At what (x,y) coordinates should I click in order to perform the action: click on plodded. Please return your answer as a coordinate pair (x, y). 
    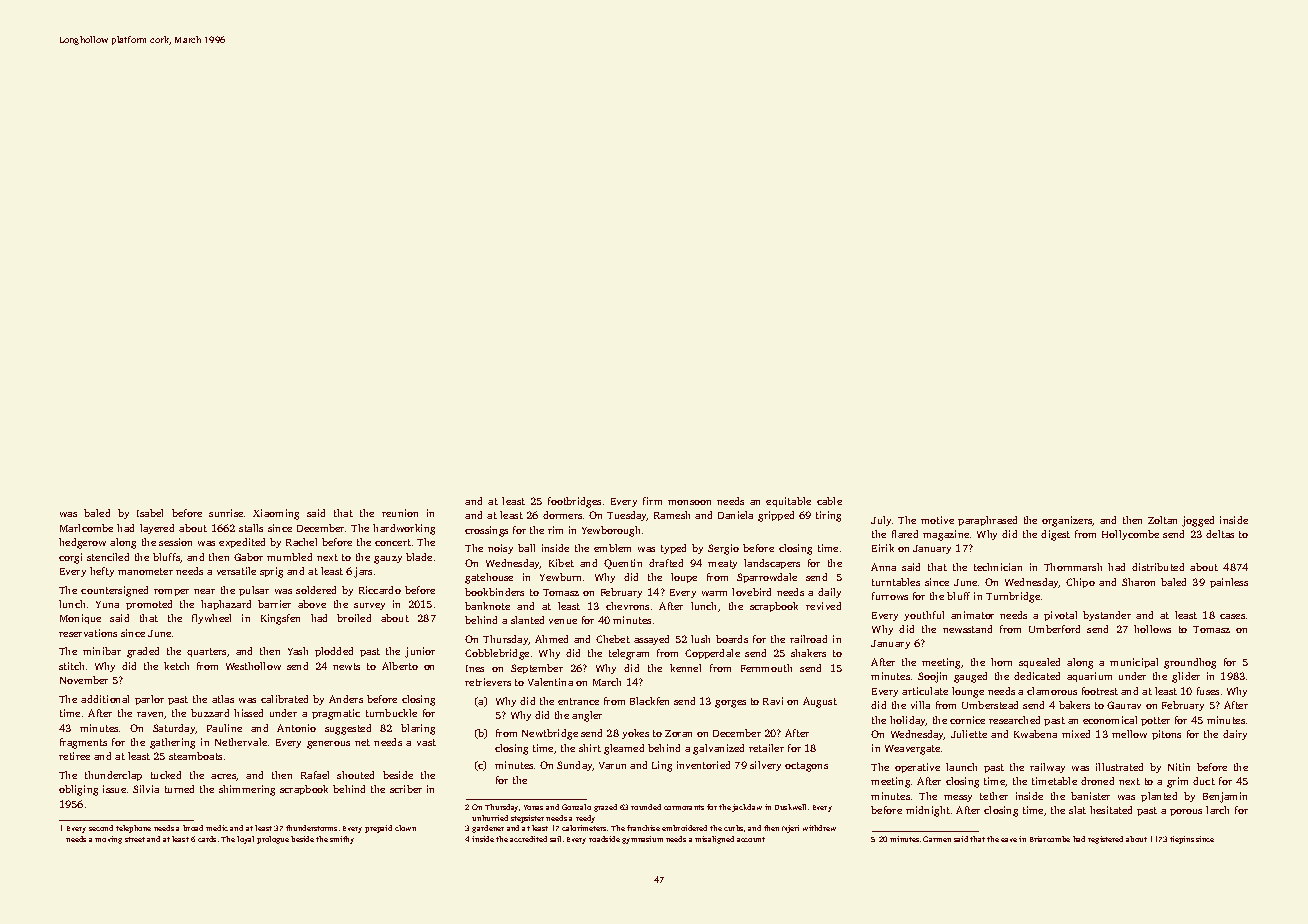
    Looking at the image, I should click on (334, 652).
